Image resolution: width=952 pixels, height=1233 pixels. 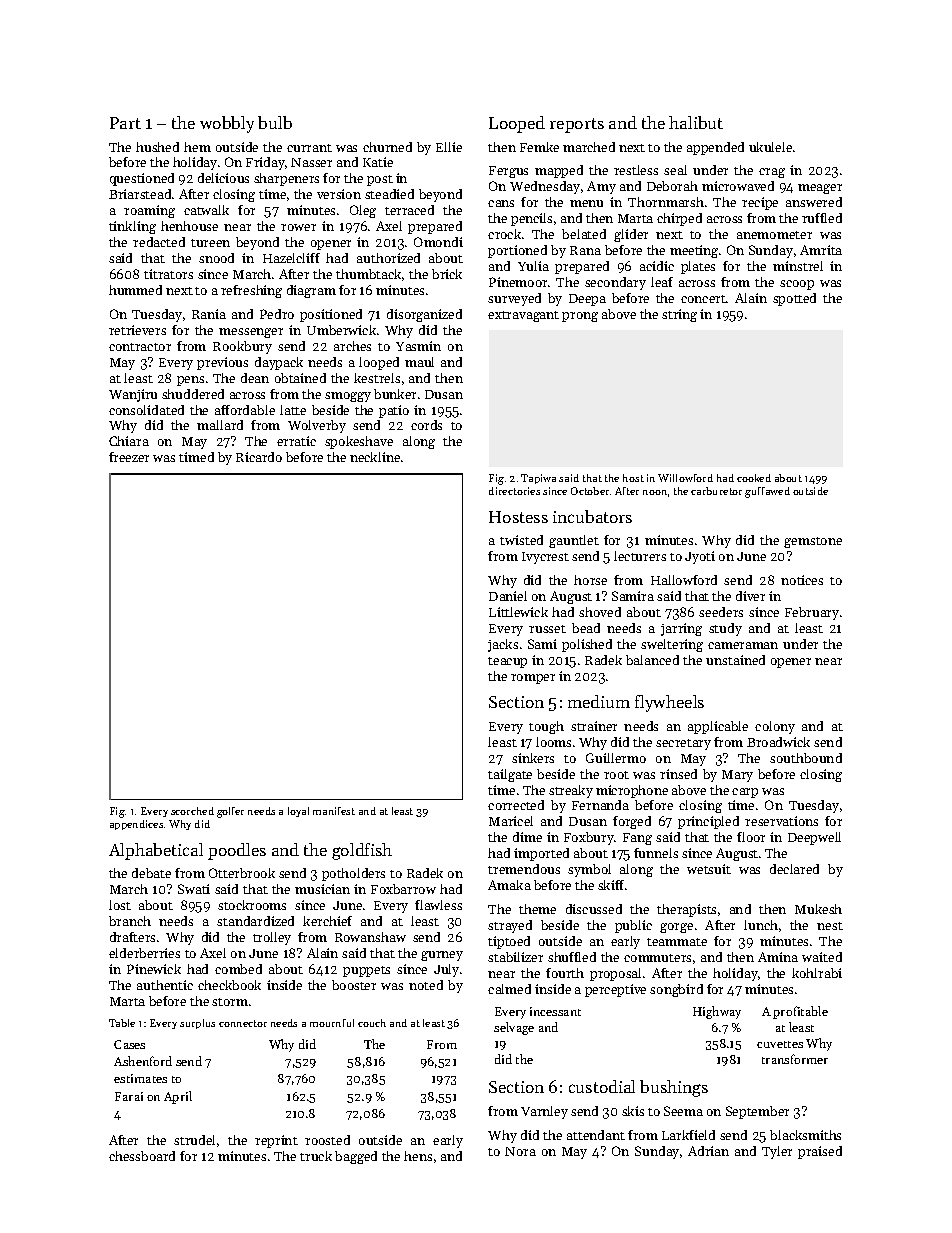 I want to click on noon, so click(x=655, y=492).
